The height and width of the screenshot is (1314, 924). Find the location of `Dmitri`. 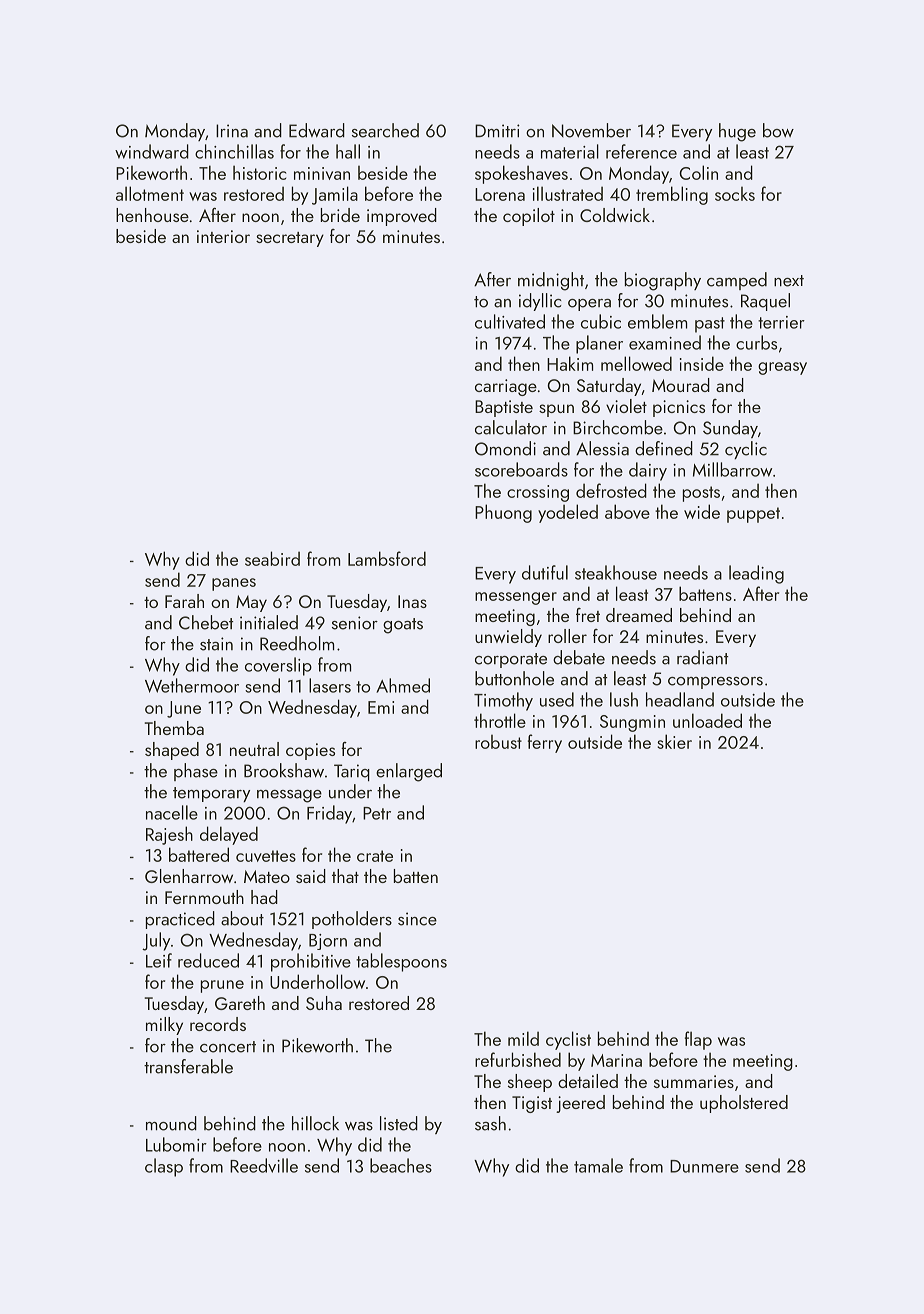

Dmitri is located at coordinates (497, 131).
